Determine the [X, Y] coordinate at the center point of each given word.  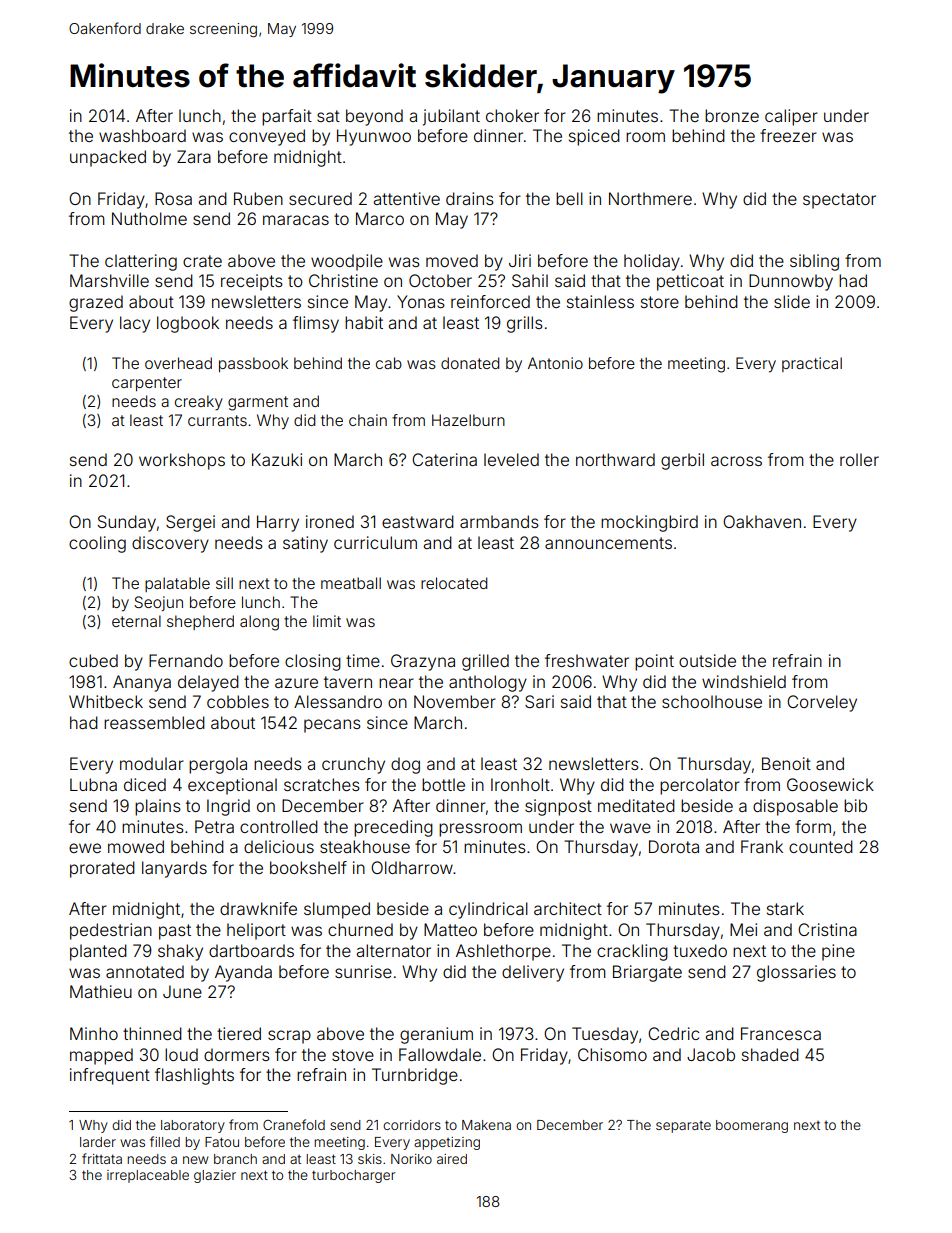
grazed [96, 303]
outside [707, 660]
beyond [374, 117]
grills [525, 324]
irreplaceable [148, 1176]
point [654, 662]
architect [568, 908]
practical [812, 364]
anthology [488, 683]
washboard [142, 135]
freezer [788, 135]
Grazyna [423, 662]
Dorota [674, 846]
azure [296, 683]
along [259, 623]
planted [98, 952]
